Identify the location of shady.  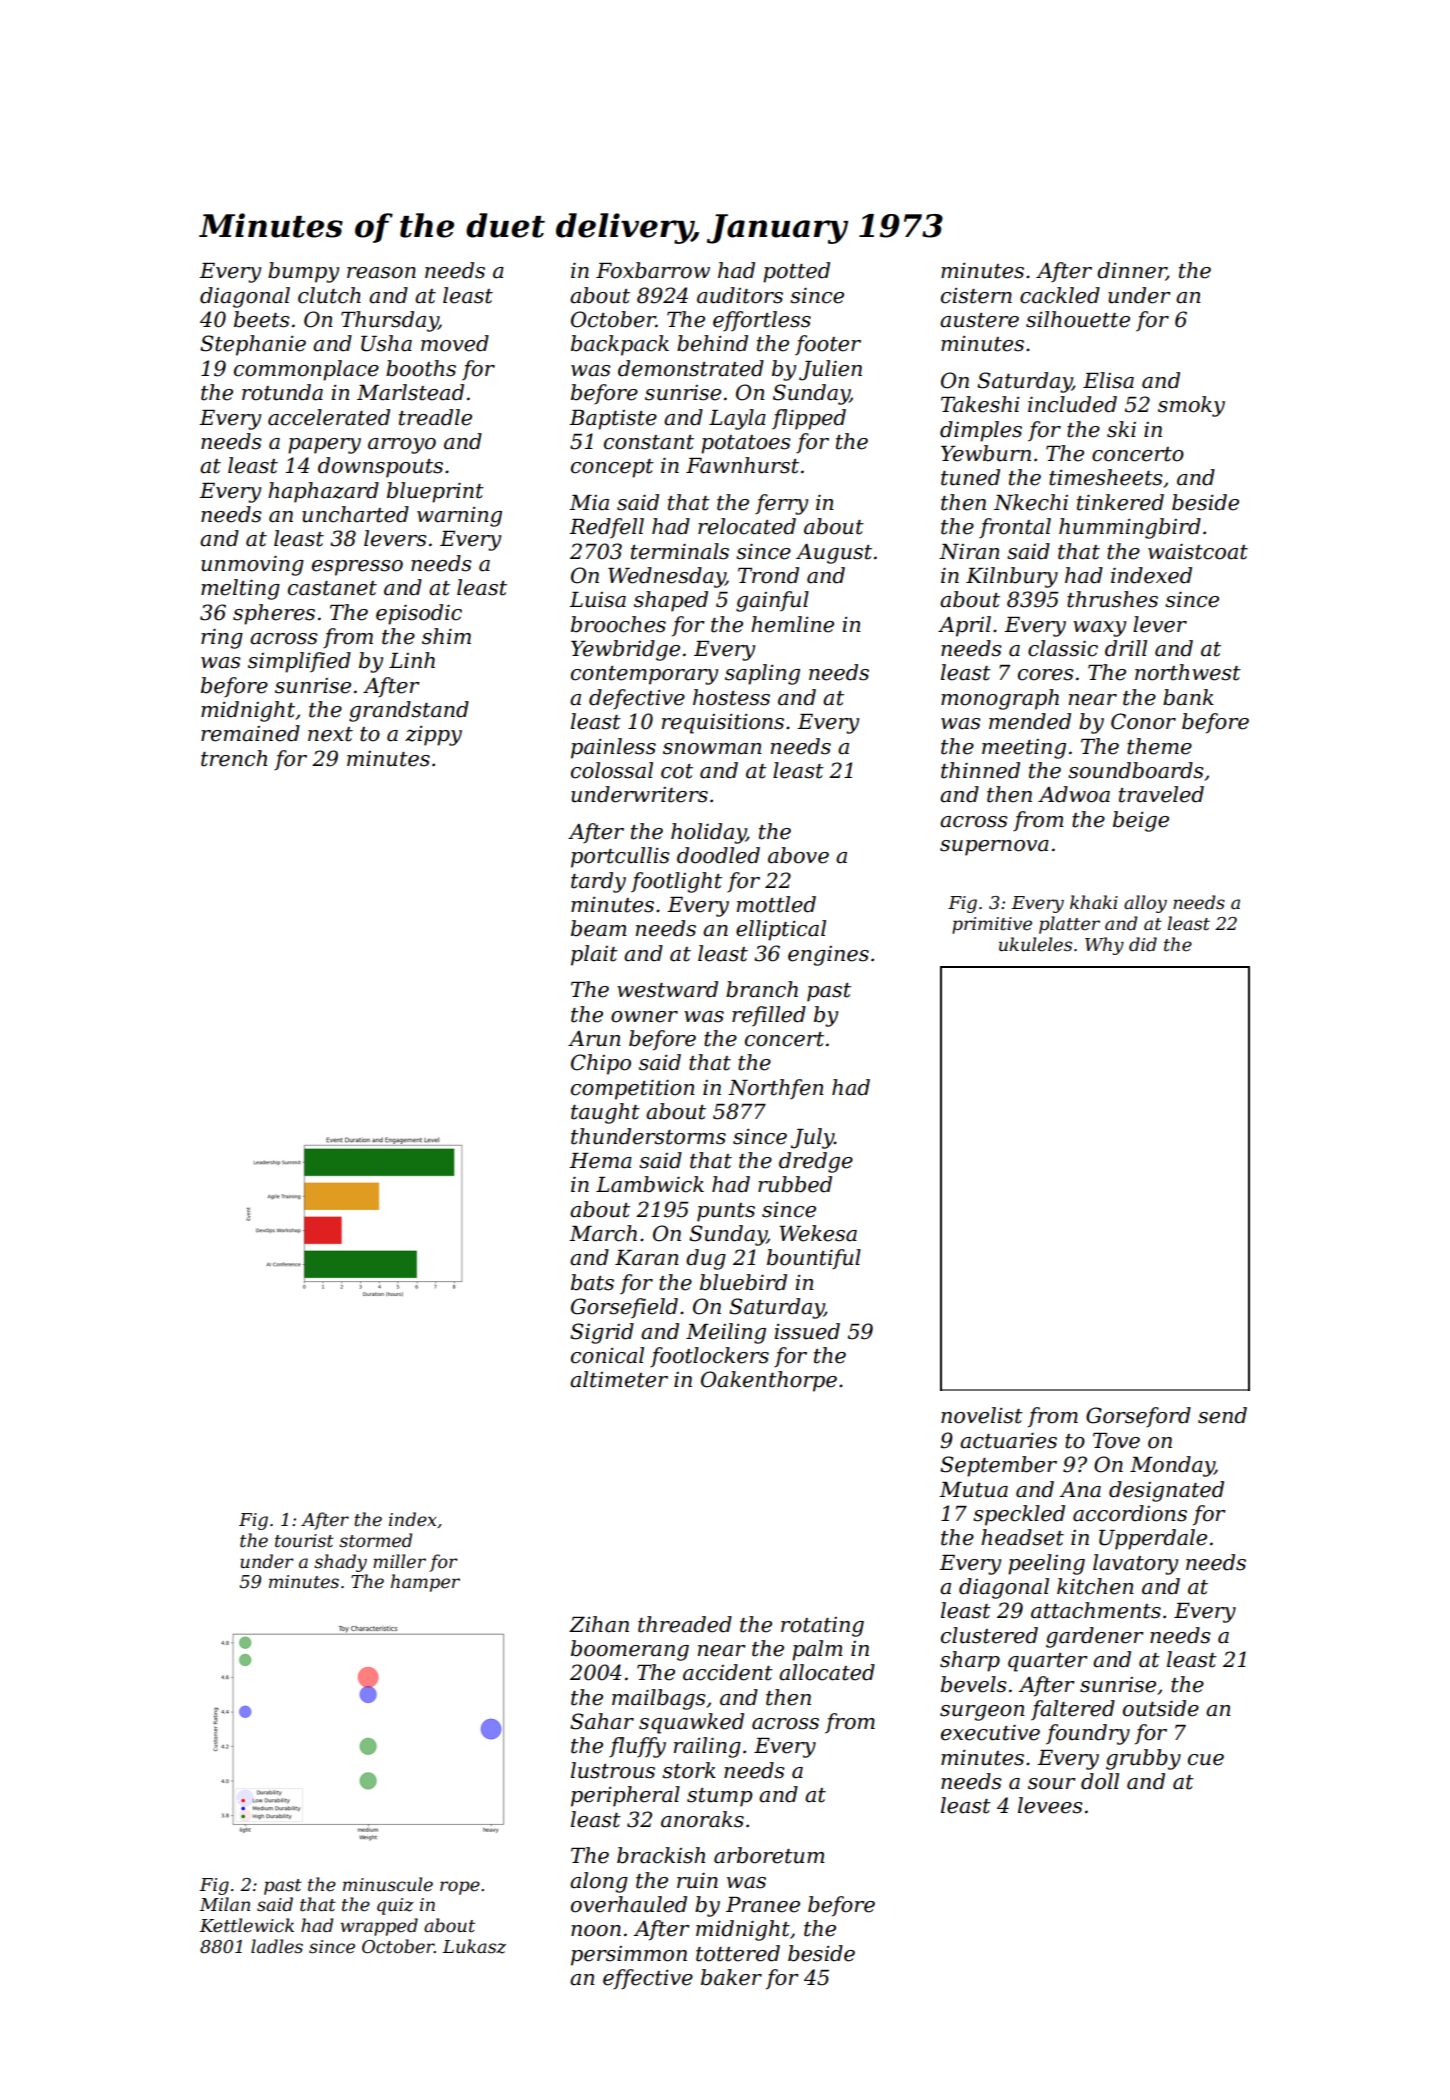
(340, 1563).
